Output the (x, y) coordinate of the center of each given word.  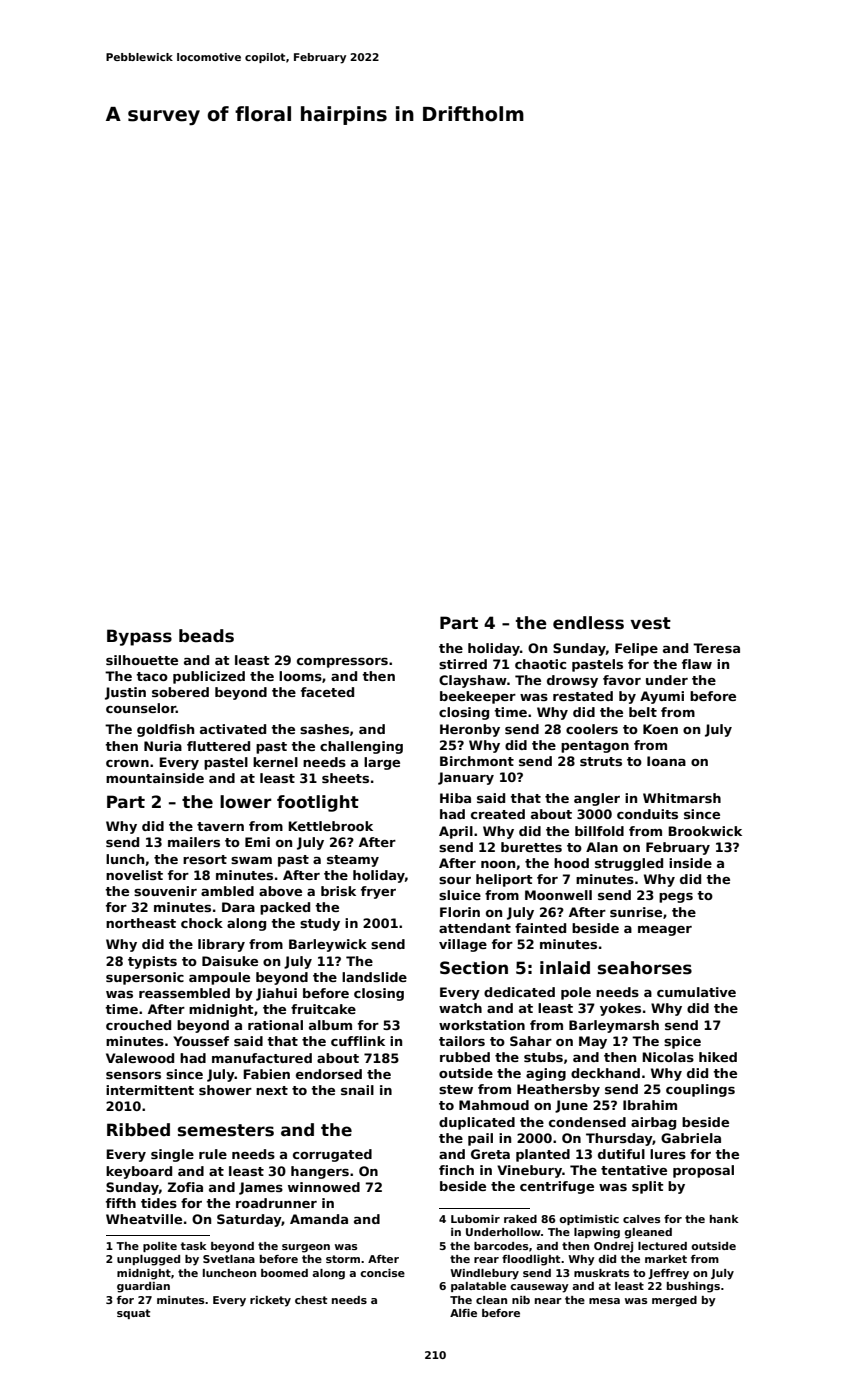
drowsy (572, 681)
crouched (138, 1025)
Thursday (619, 1139)
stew (456, 1089)
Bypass (139, 637)
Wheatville (144, 1219)
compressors (342, 663)
